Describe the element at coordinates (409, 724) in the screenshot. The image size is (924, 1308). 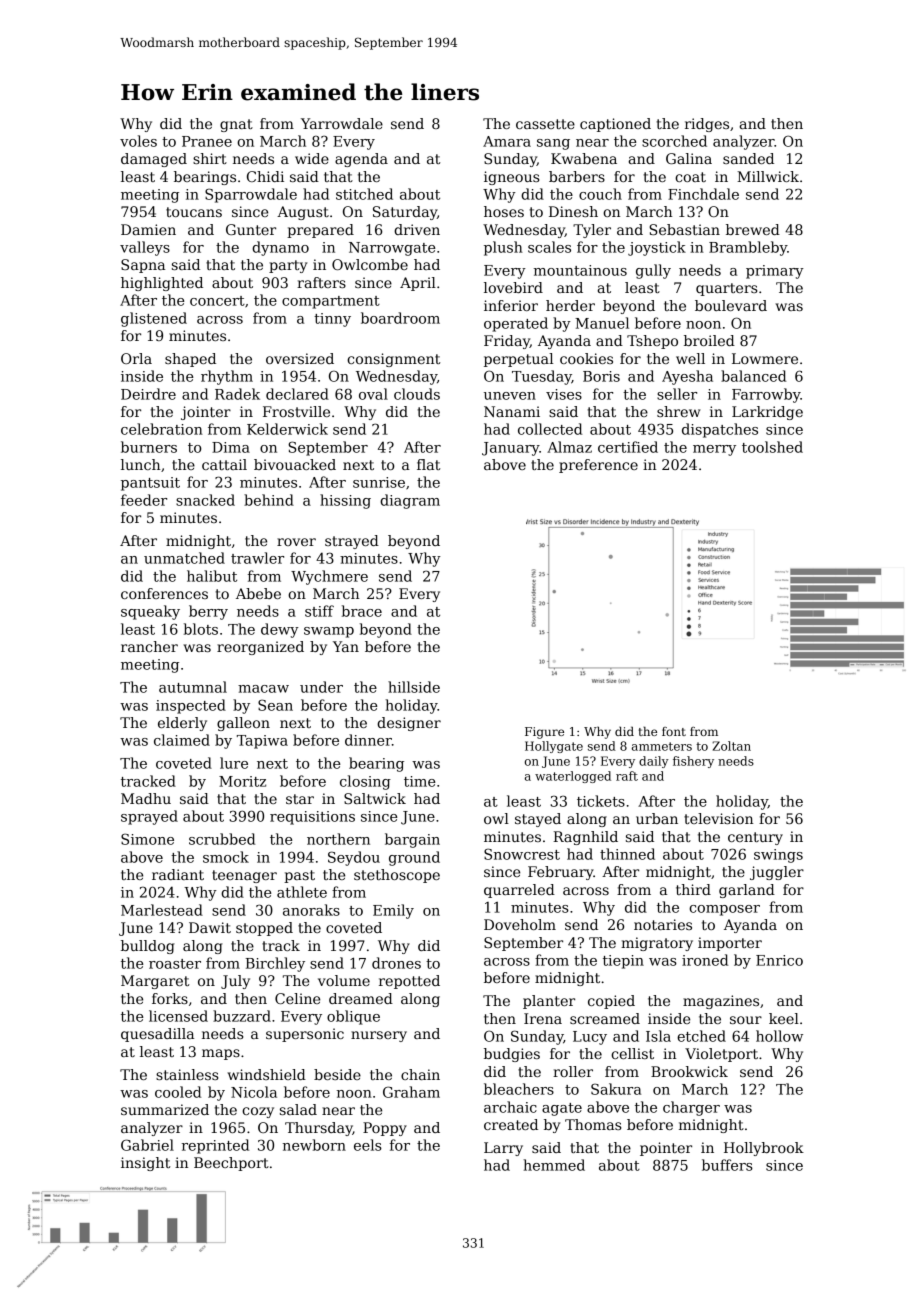
I see `designer` at that location.
